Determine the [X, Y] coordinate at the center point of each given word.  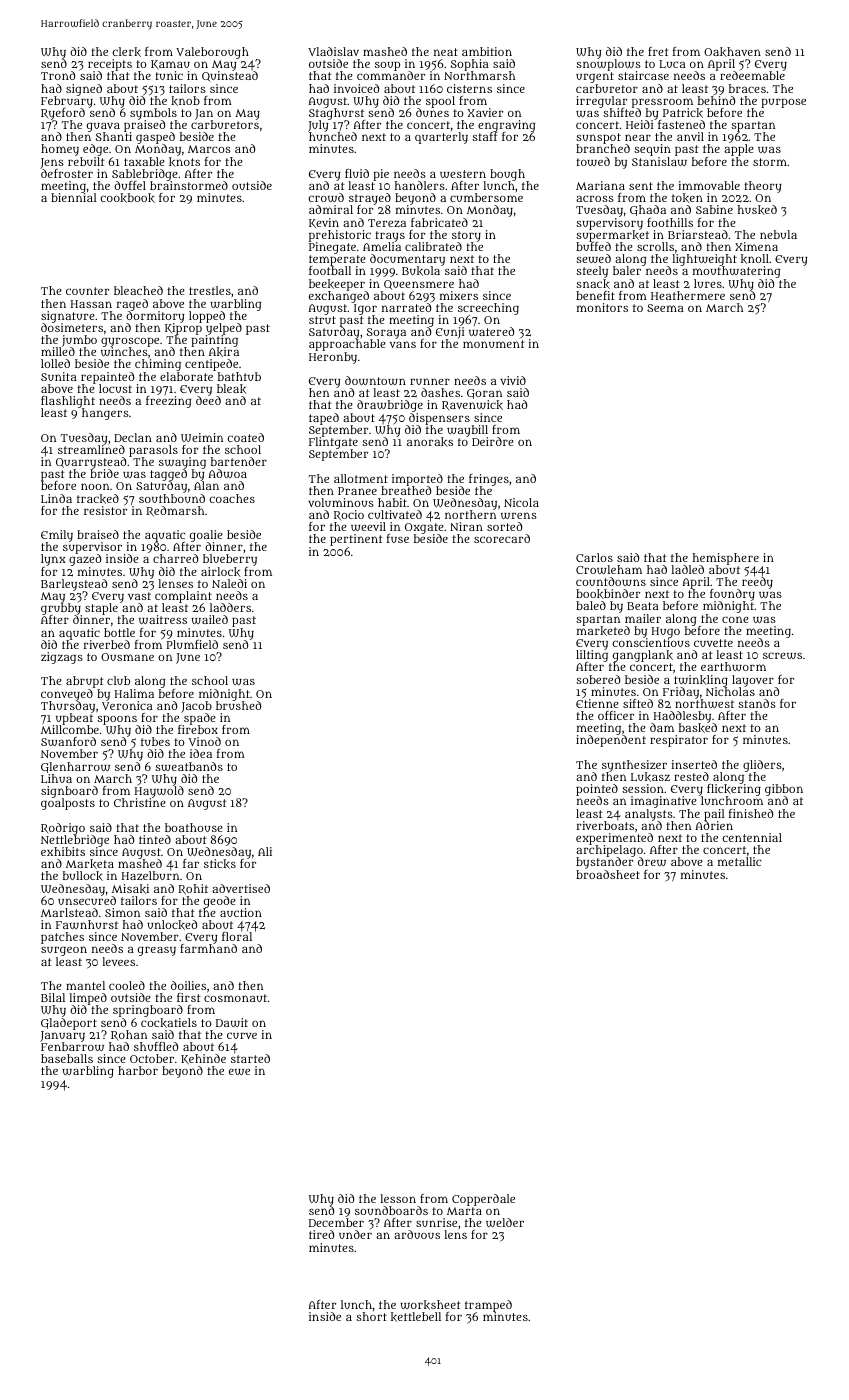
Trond [58, 75]
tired [321, 1234]
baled [591, 605]
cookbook [127, 198]
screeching [488, 309]
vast [139, 596]
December [336, 1222]
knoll [755, 259]
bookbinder [608, 594]
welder [505, 1222]
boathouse [194, 827]
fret [658, 51]
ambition [487, 51]
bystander [604, 863]
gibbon [784, 790]
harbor [138, 1070]
